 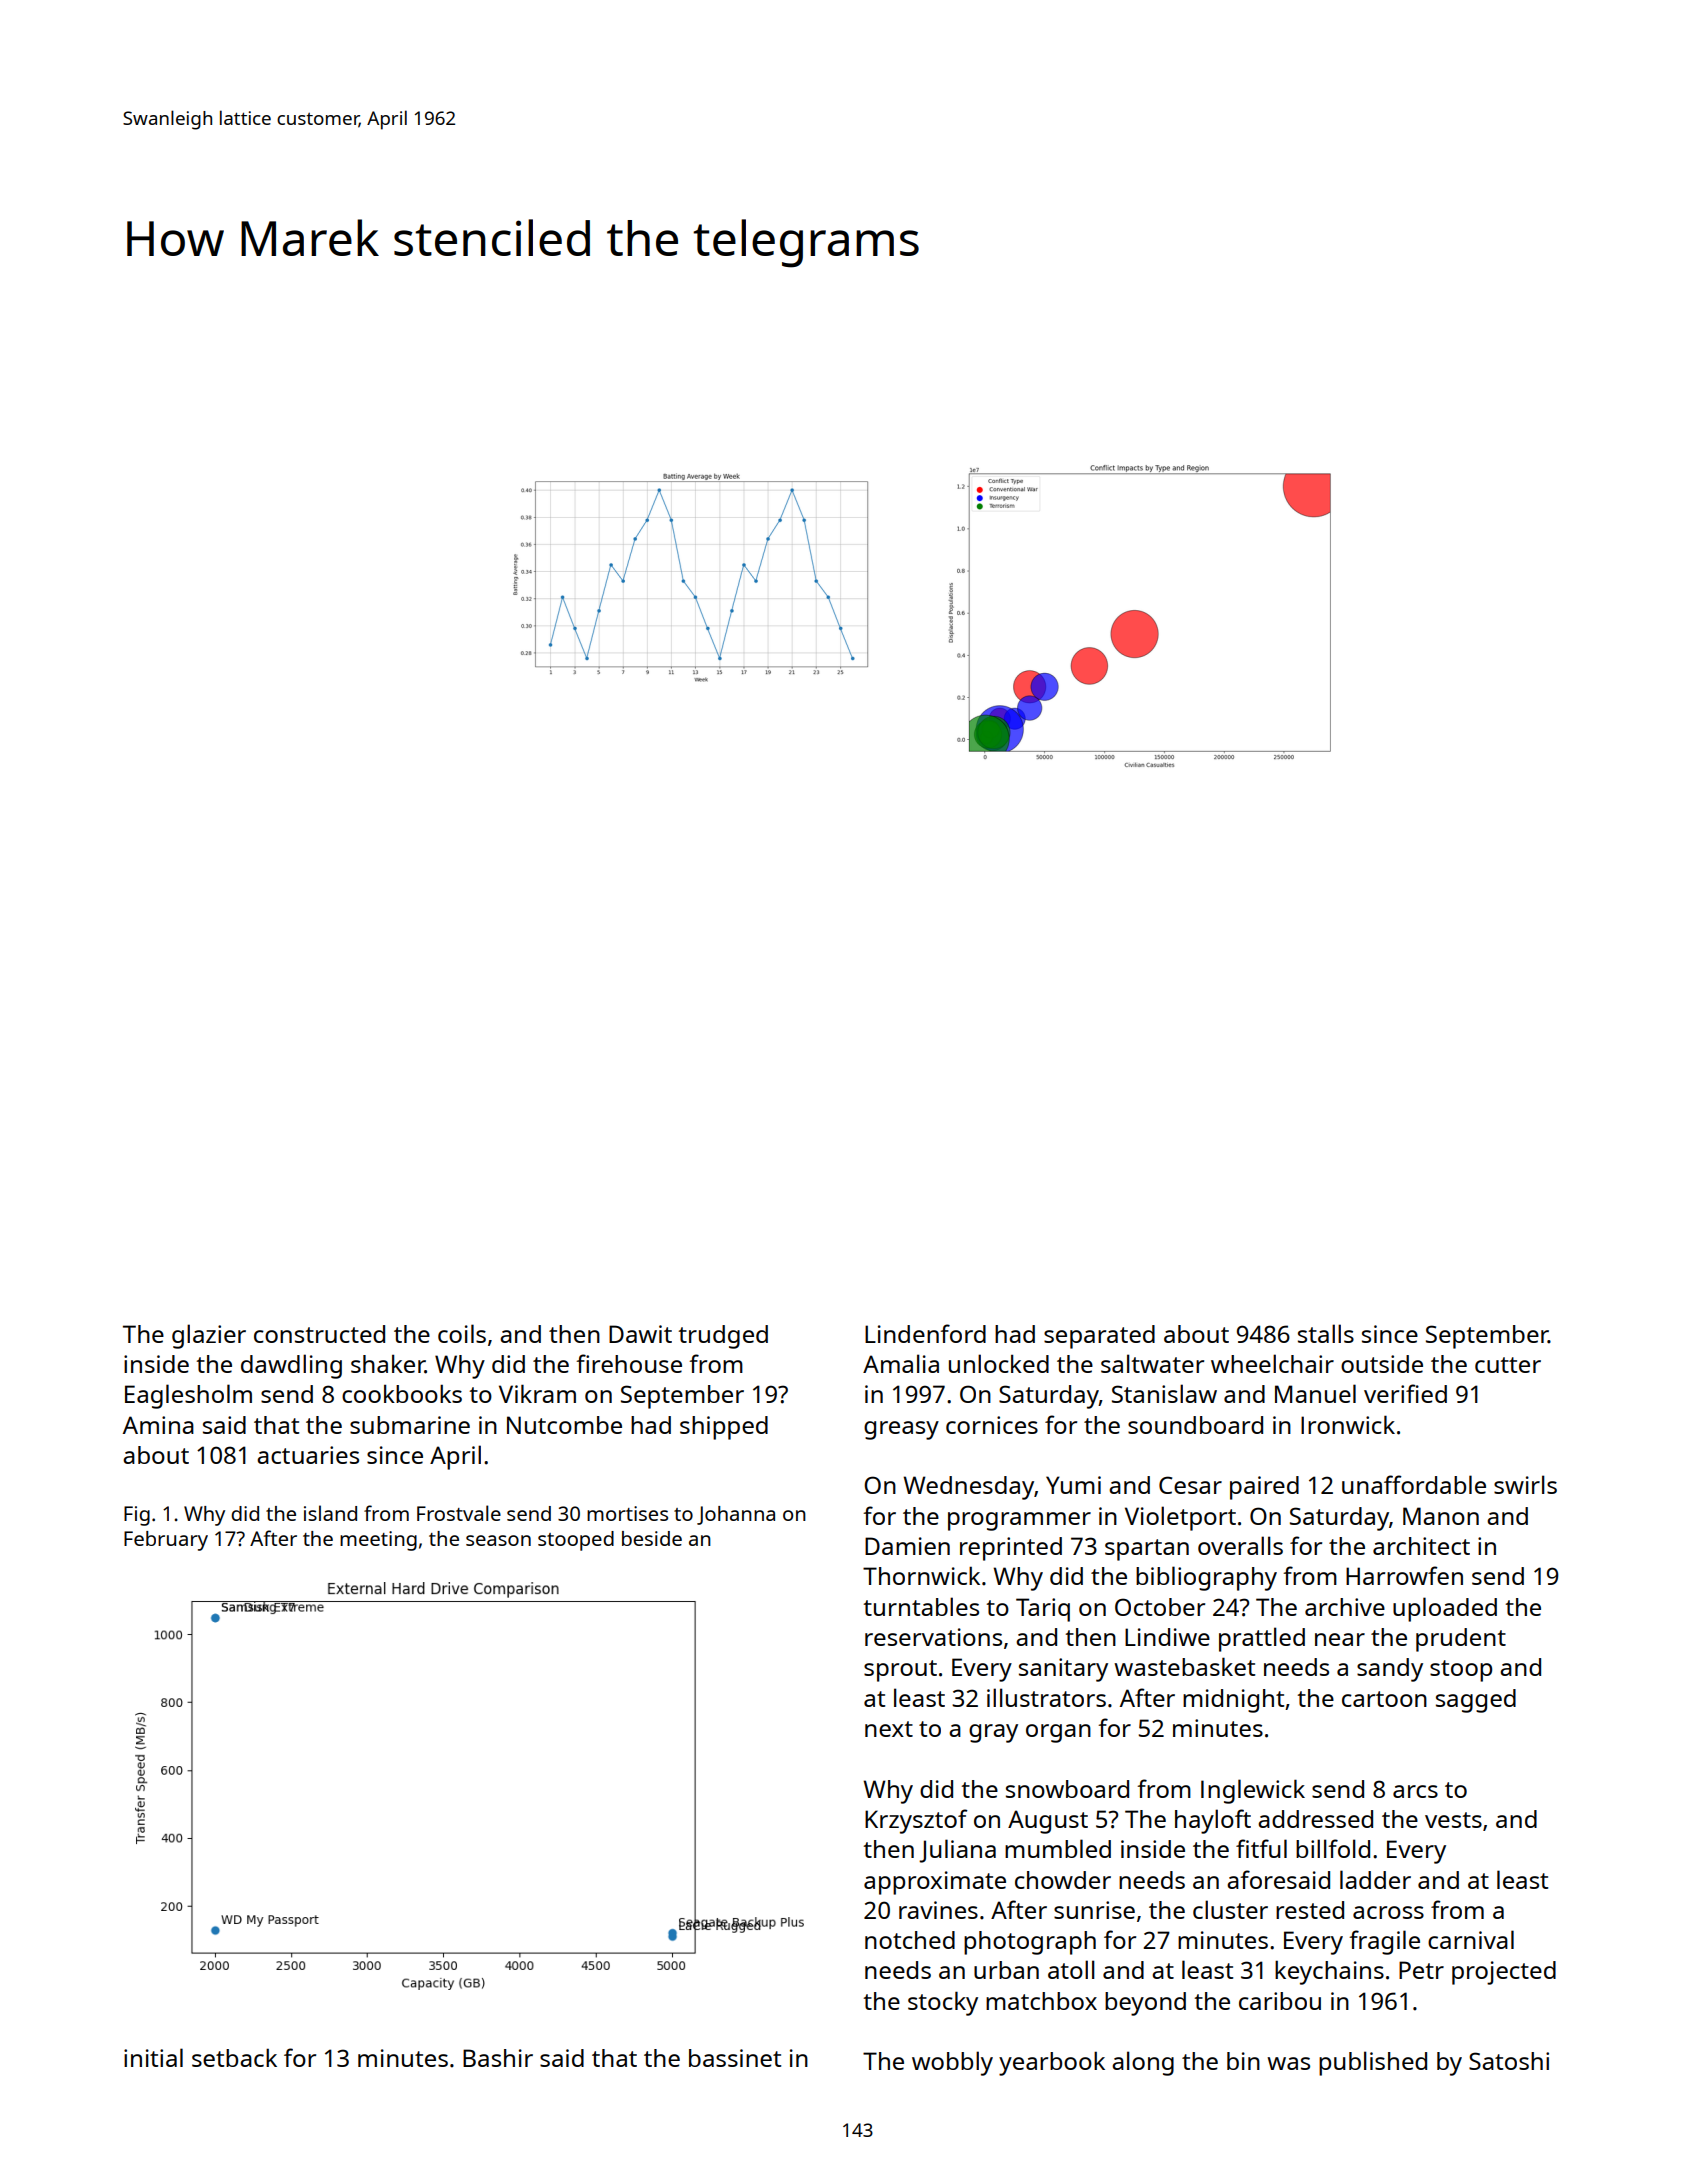 I want to click on setback, so click(x=234, y=2057).
